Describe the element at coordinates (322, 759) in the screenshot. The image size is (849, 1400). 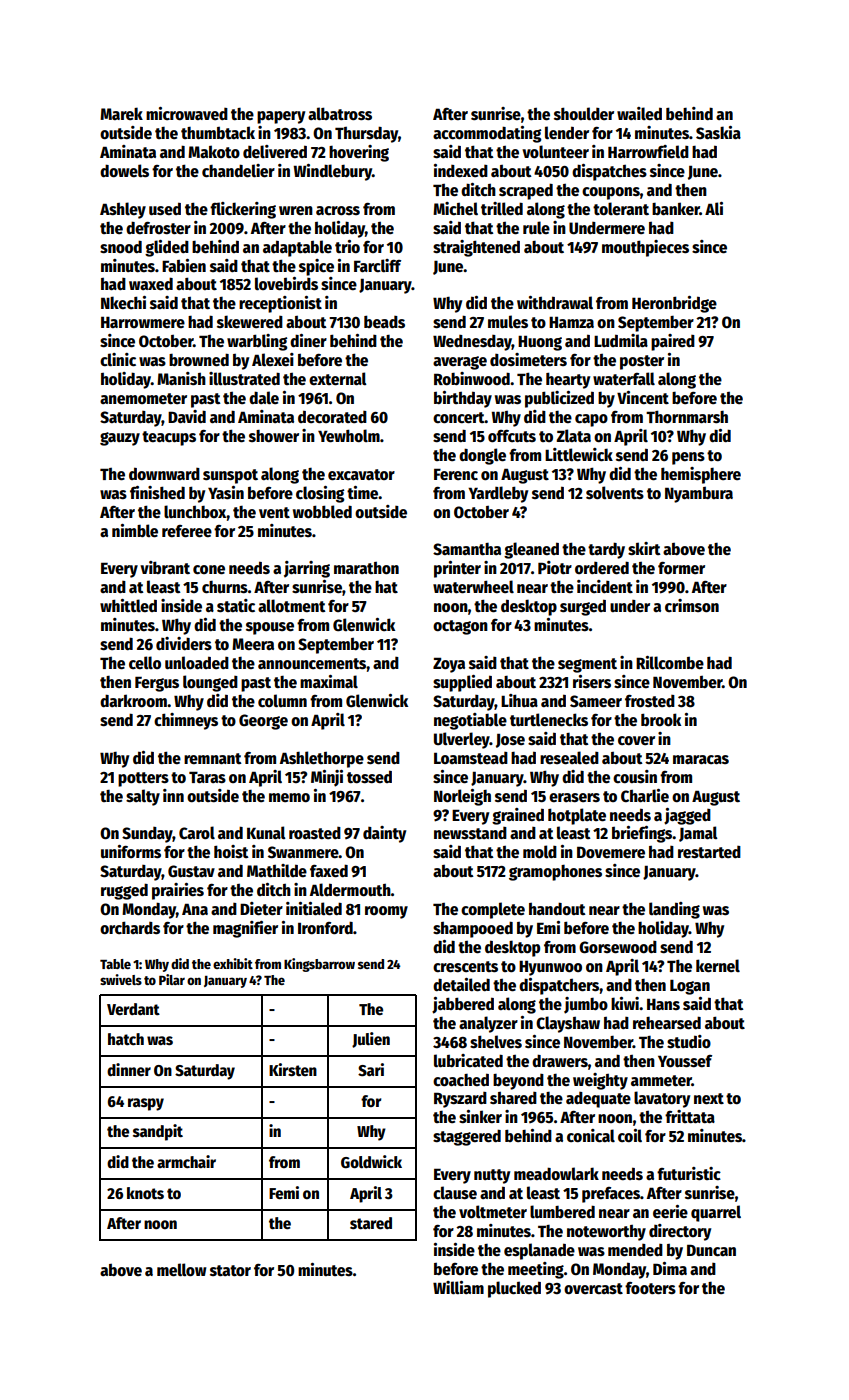
I see `Ashlethorpe` at that location.
